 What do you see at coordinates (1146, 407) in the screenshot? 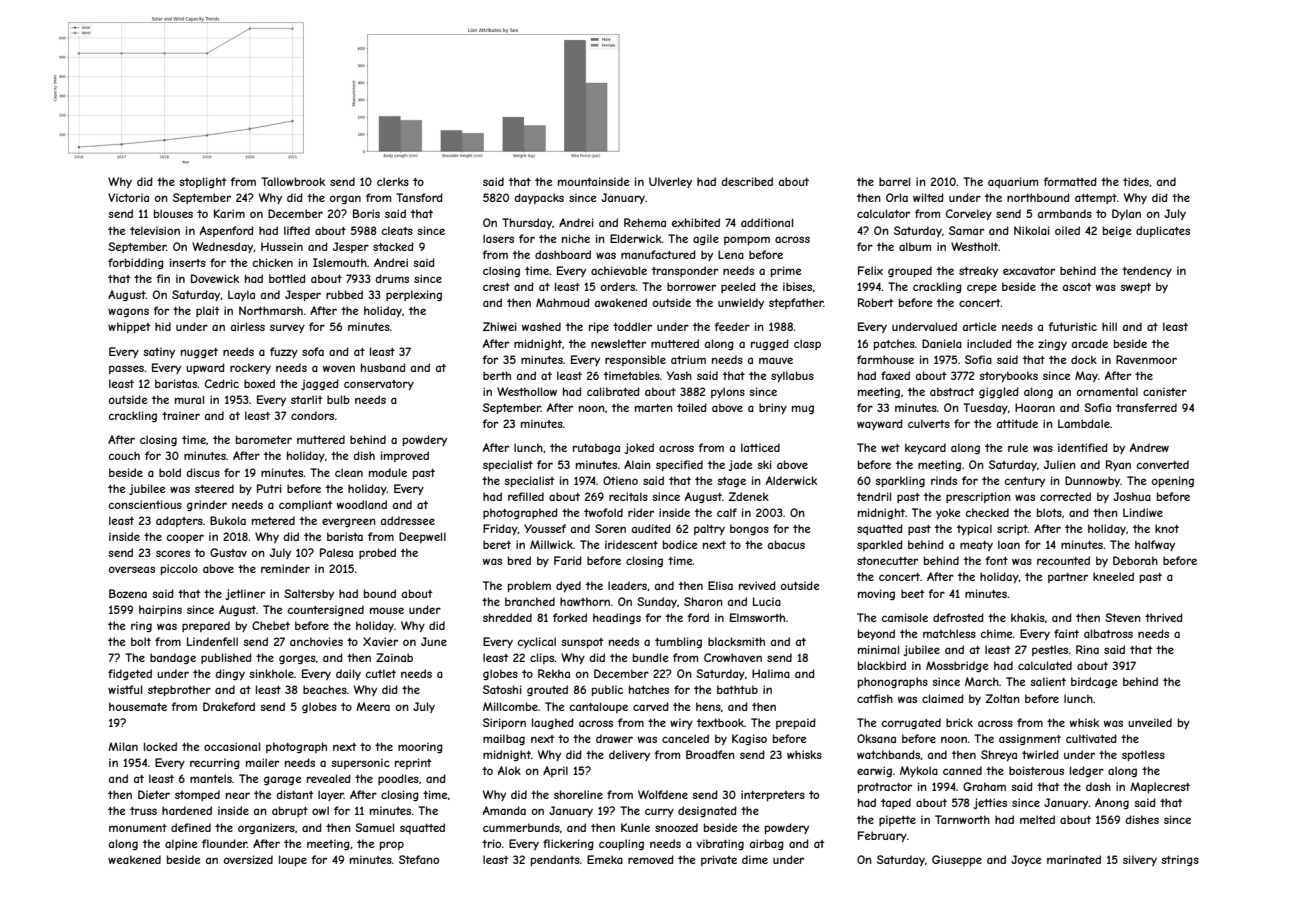
I see `transferred` at bounding box center [1146, 407].
